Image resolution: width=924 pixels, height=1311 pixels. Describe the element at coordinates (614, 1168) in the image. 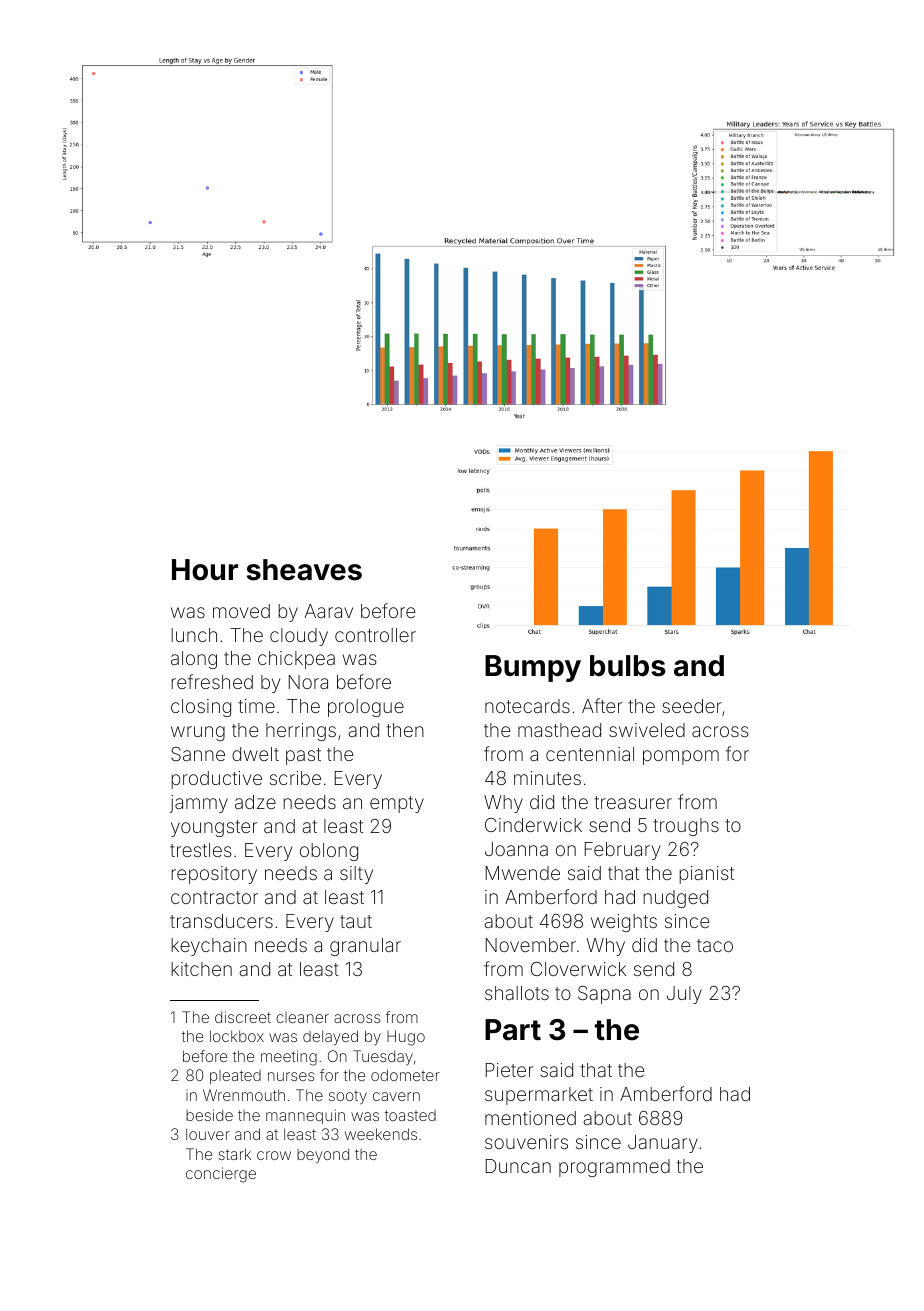

I see `programmed` at that location.
